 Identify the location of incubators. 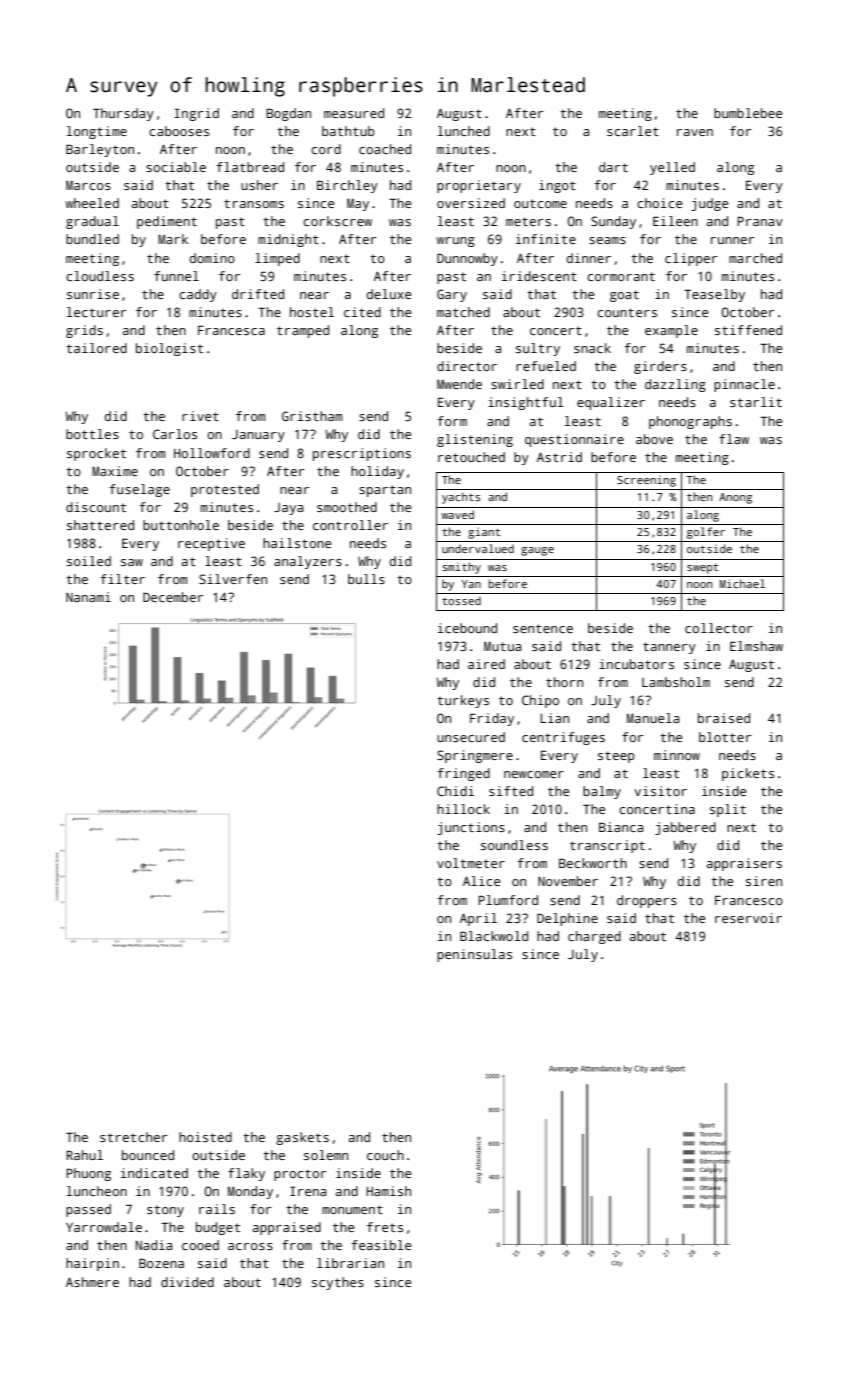
(636, 664).
